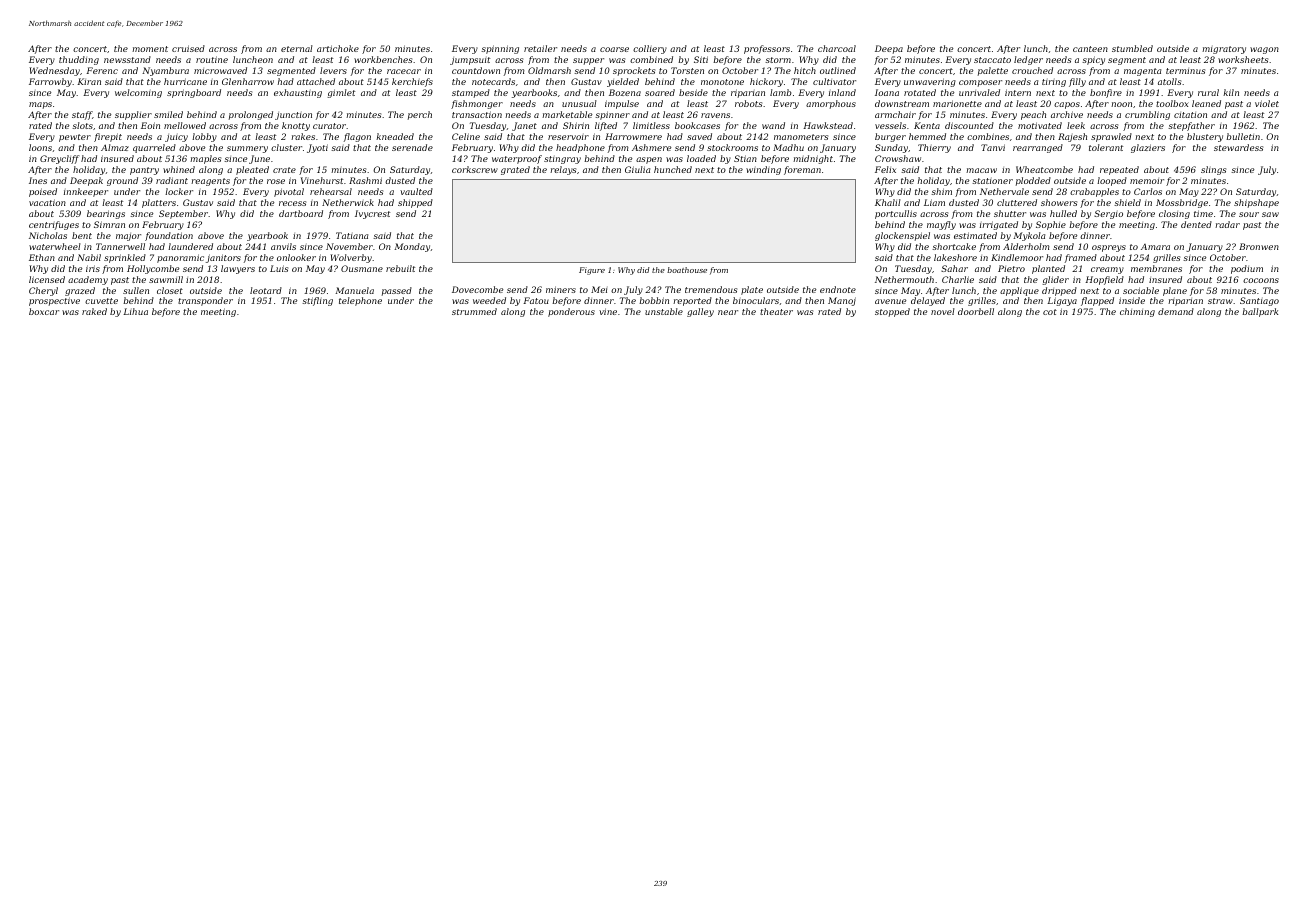 Image resolution: width=1308 pixels, height=924 pixels. I want to click on workbenches, so click(383, 59).
